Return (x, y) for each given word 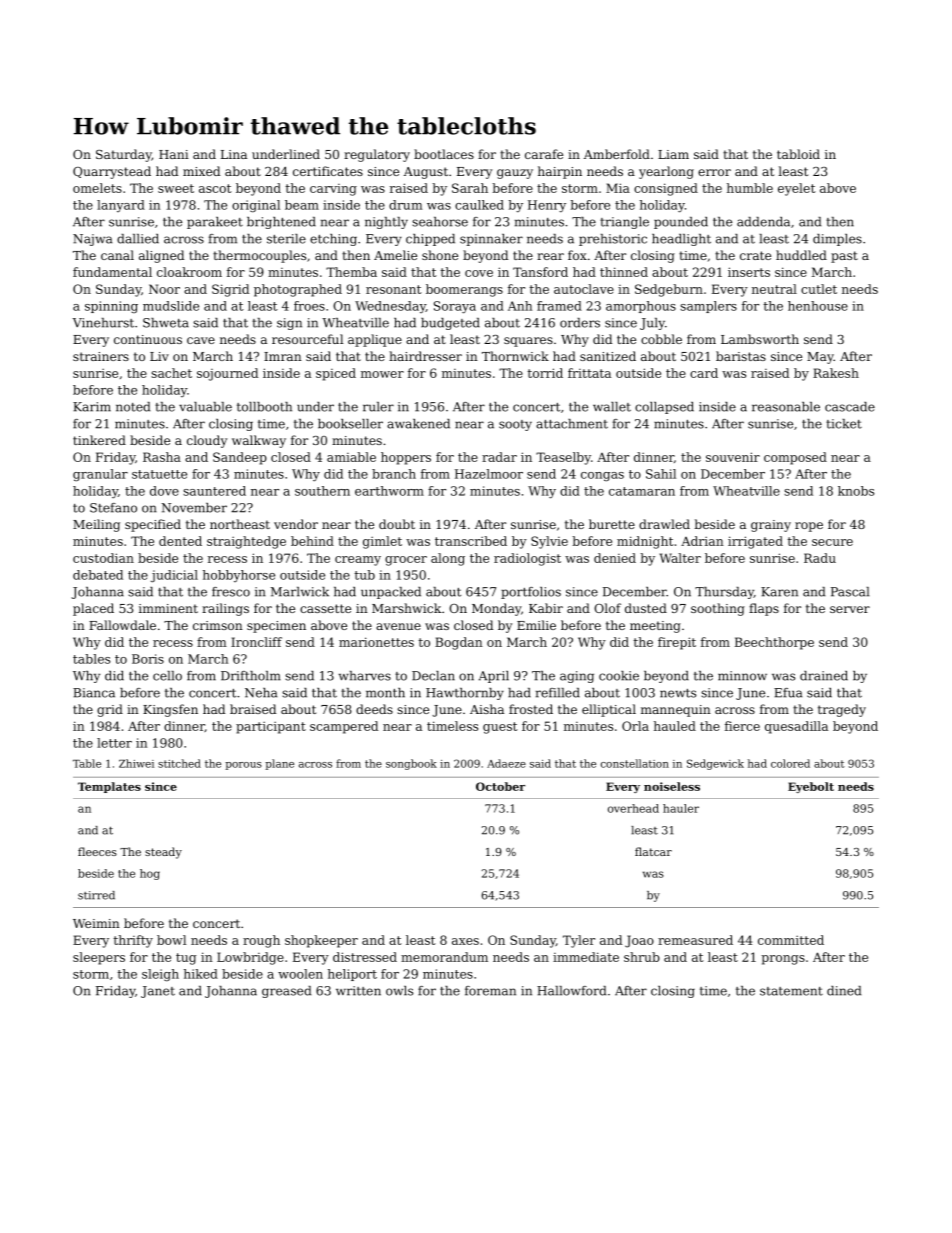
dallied (138, 239)
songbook (411, 764)
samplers (708, 307)
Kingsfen (170, 710)
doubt (397, 524)
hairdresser (425, 356)
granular (100, 475)
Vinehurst (103, 323)
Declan (433, 676)
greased (286, 992)
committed (791, 940)
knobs (856, 491)
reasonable (786, 407)
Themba (351, 272)
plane (280, 764)
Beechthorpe (774, 643)
